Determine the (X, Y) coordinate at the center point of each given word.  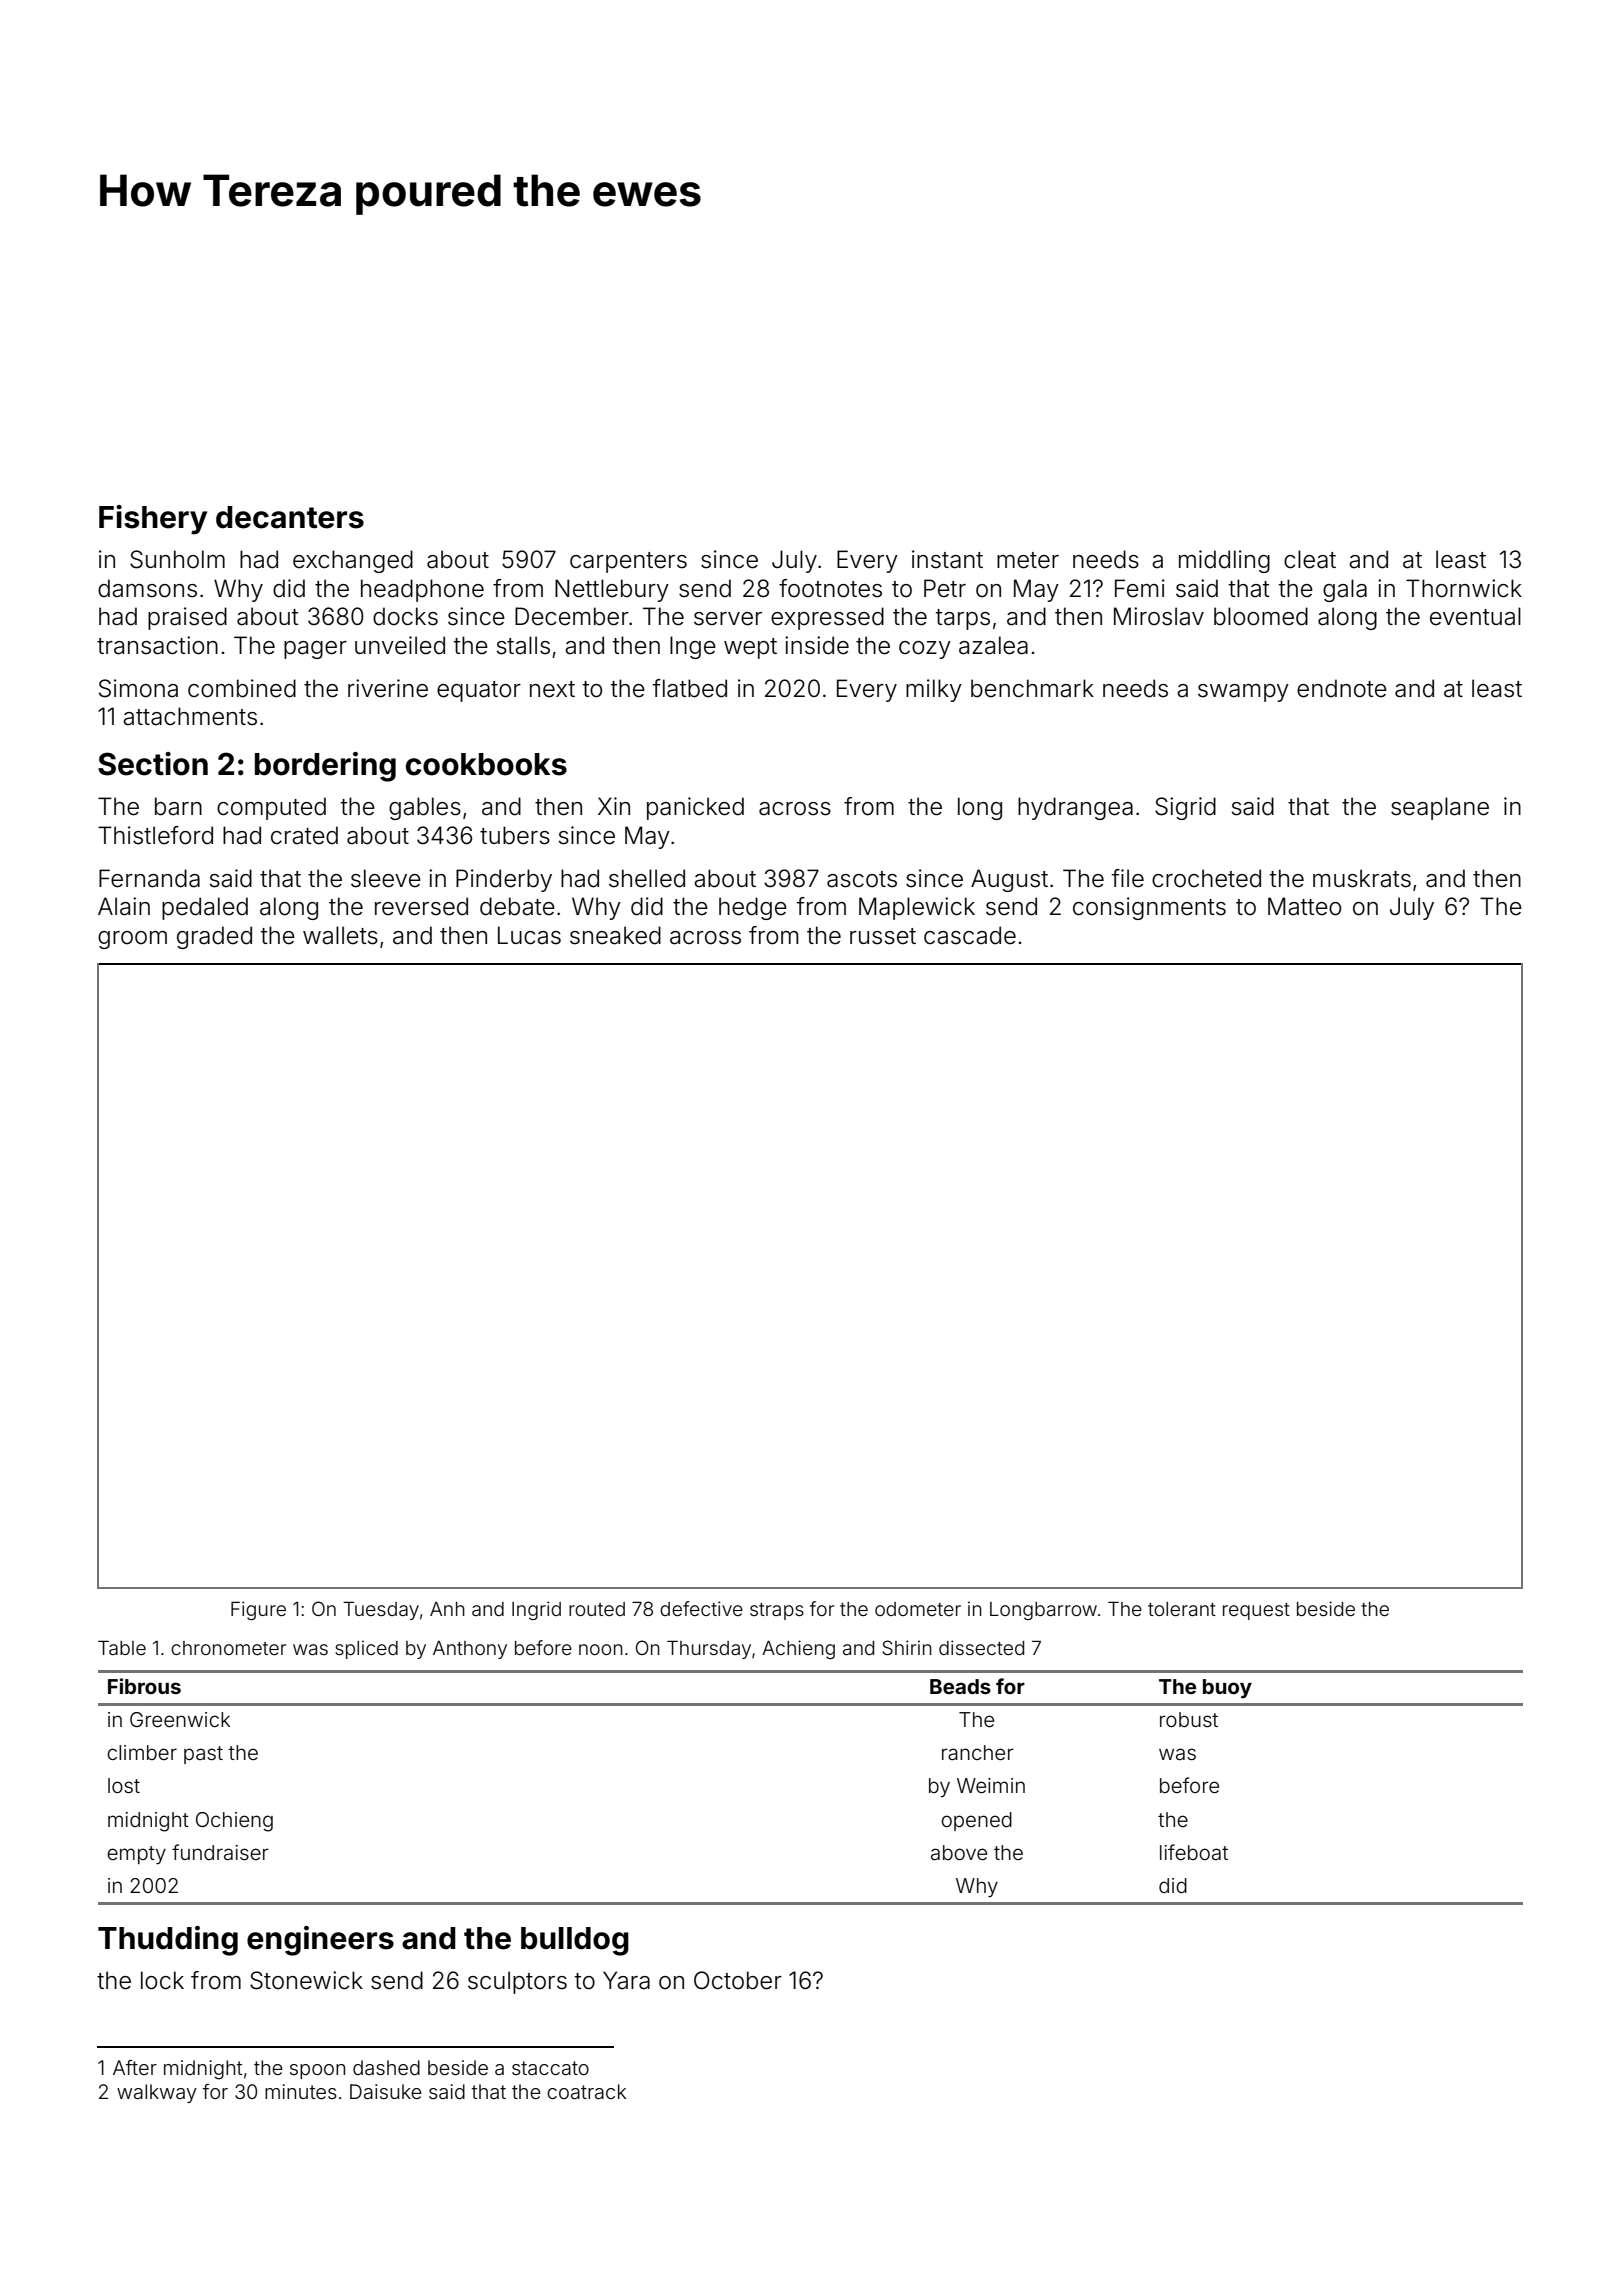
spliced (366, 1649)
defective (701, 1608)
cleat (1310, 559)
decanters (290, 517)
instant (947, 559)
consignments (1149, 908)
